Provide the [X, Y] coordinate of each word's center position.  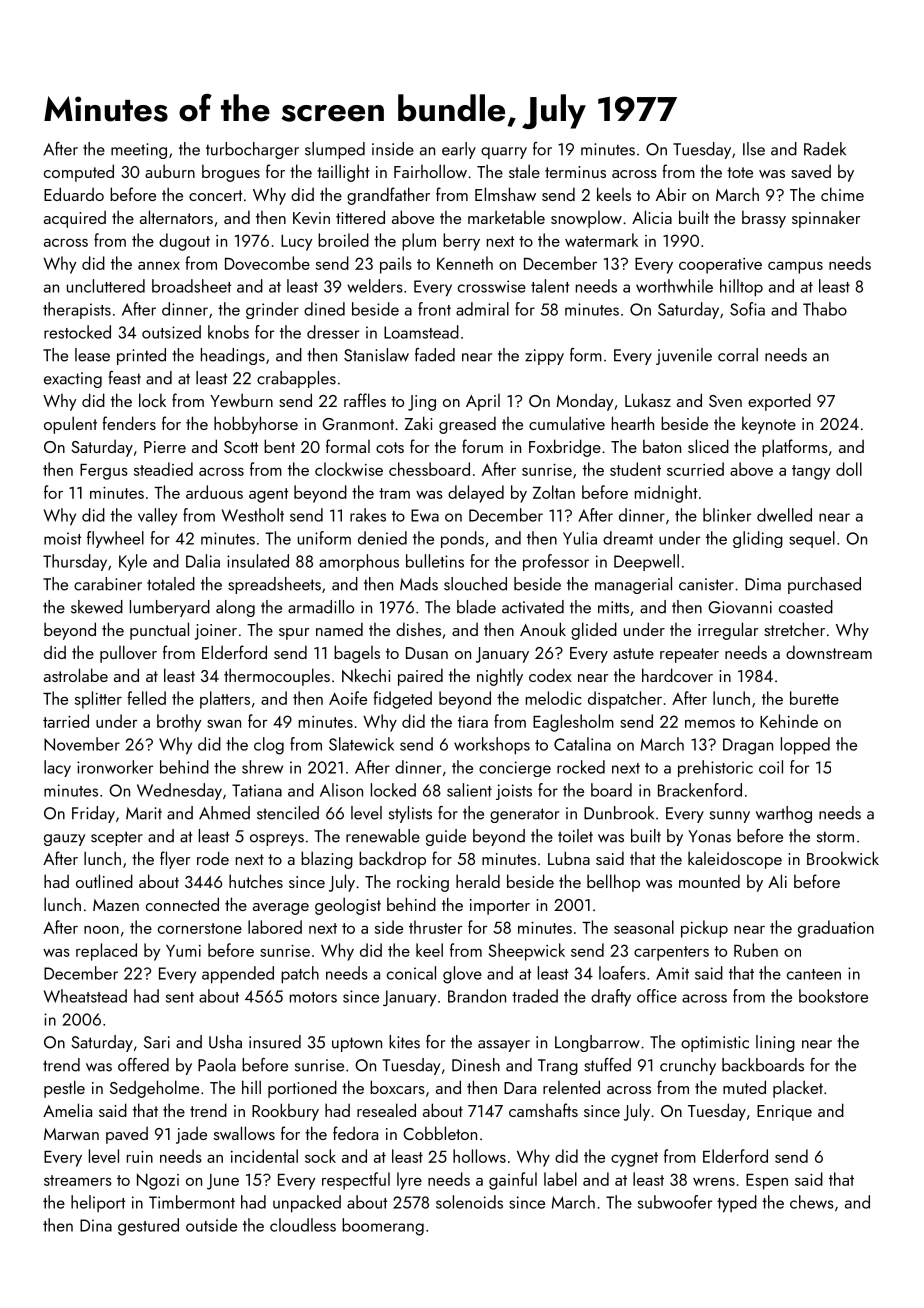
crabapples [296, 379]
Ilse [754, 149]
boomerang [383, 1227]
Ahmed [224, 813]
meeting [139, 151]
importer [500, 907]
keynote [769, 425]
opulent [70, 425]
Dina [96, 1225]
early [459, 150]
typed [737, 1204]
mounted [709, 881]
